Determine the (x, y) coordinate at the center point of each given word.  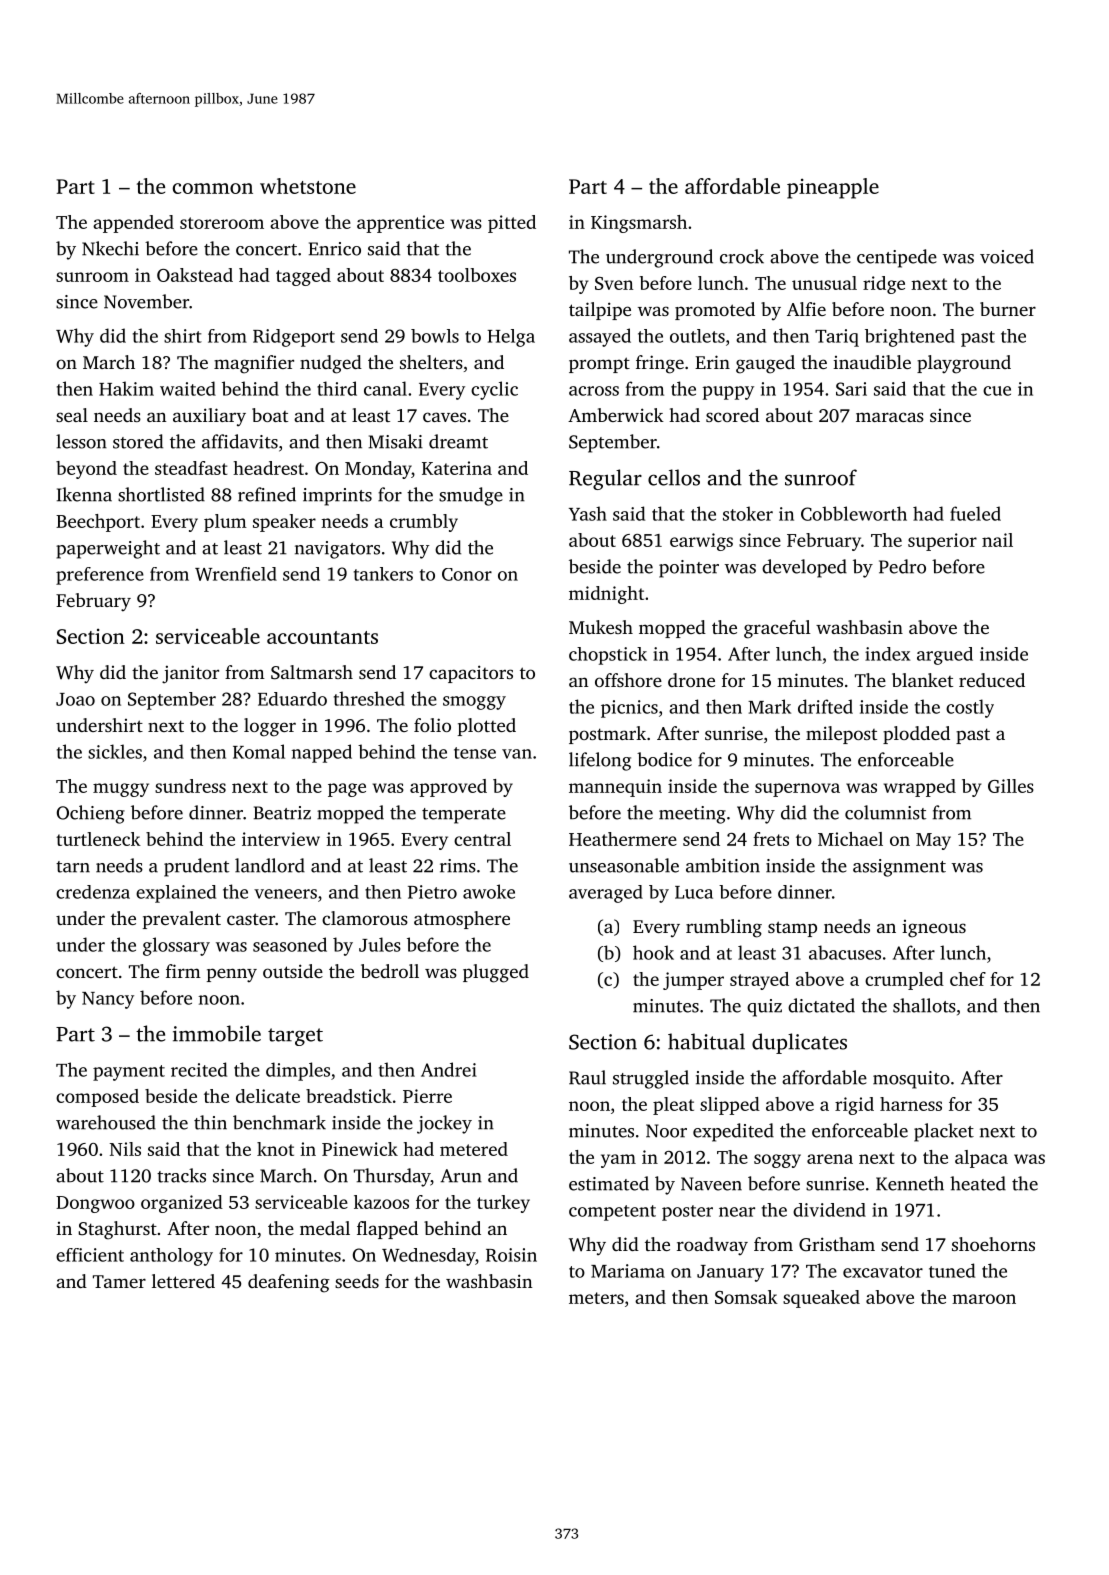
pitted (512, 224)
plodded (916, 735)
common (213, 188)
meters (596, 1298)
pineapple (833, 188)
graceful (777, 629)
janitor (190, 674)
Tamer (119, 1281)
